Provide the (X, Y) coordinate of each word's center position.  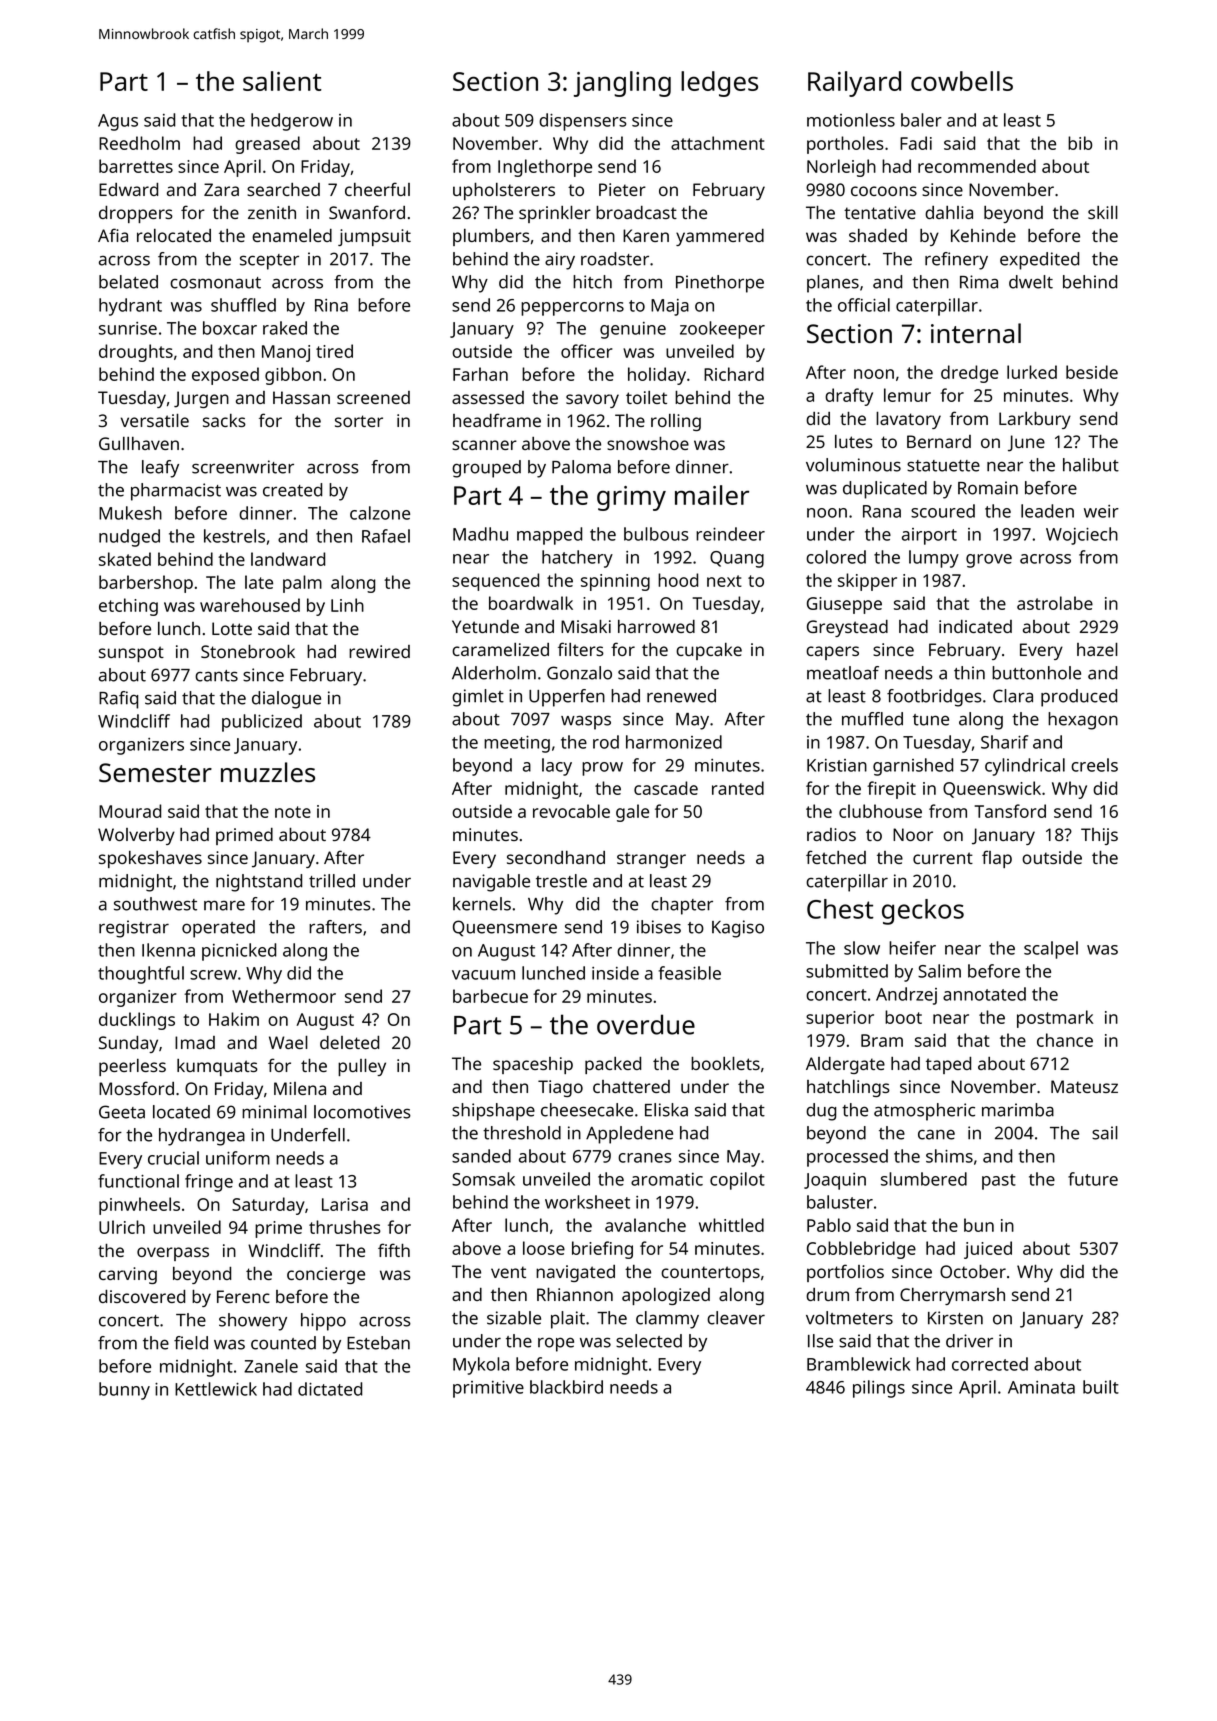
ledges (719, 84)
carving (128, 1275)
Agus (118, 122)
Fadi (916, 143)
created (292, 490)
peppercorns (572, 309)
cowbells (962, 81)
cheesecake (587, 1110)
